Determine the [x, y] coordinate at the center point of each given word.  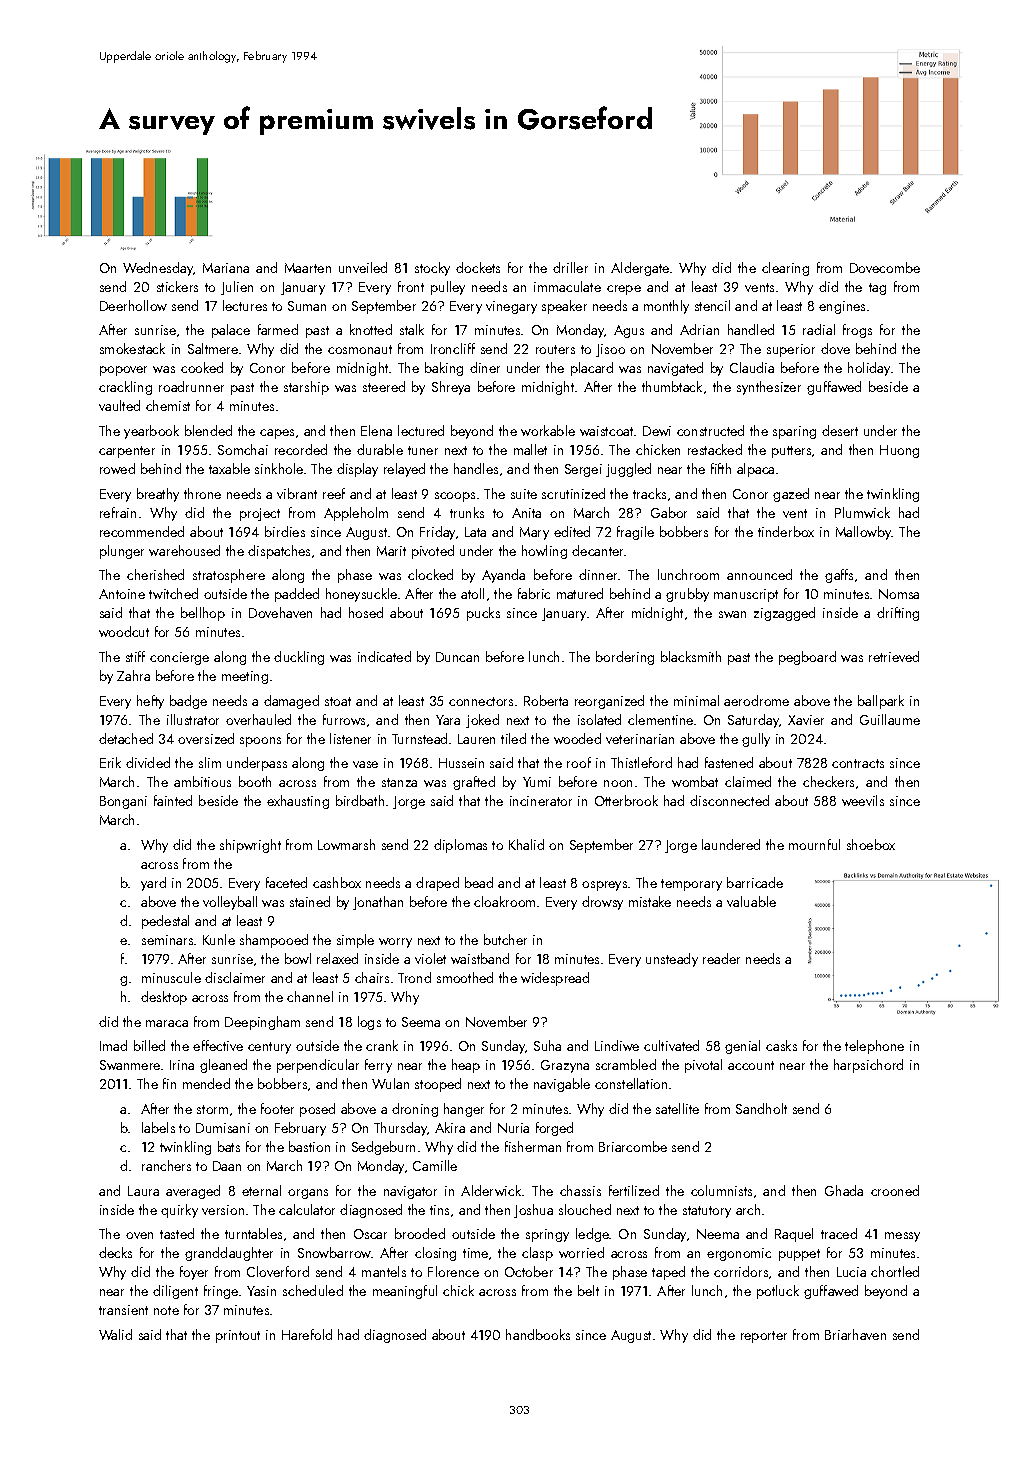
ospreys [604, 886]
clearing [785, 269]
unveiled [363, 267]
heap [466, 1066]
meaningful [405, 1292]
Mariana [226, 268]
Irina [182, 1065]
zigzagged [784, 614]
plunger [122, 552]
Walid [115, 1334]
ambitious [202, 781]
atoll [472, 593]
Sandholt [761, 1108]
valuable [751, 901]
